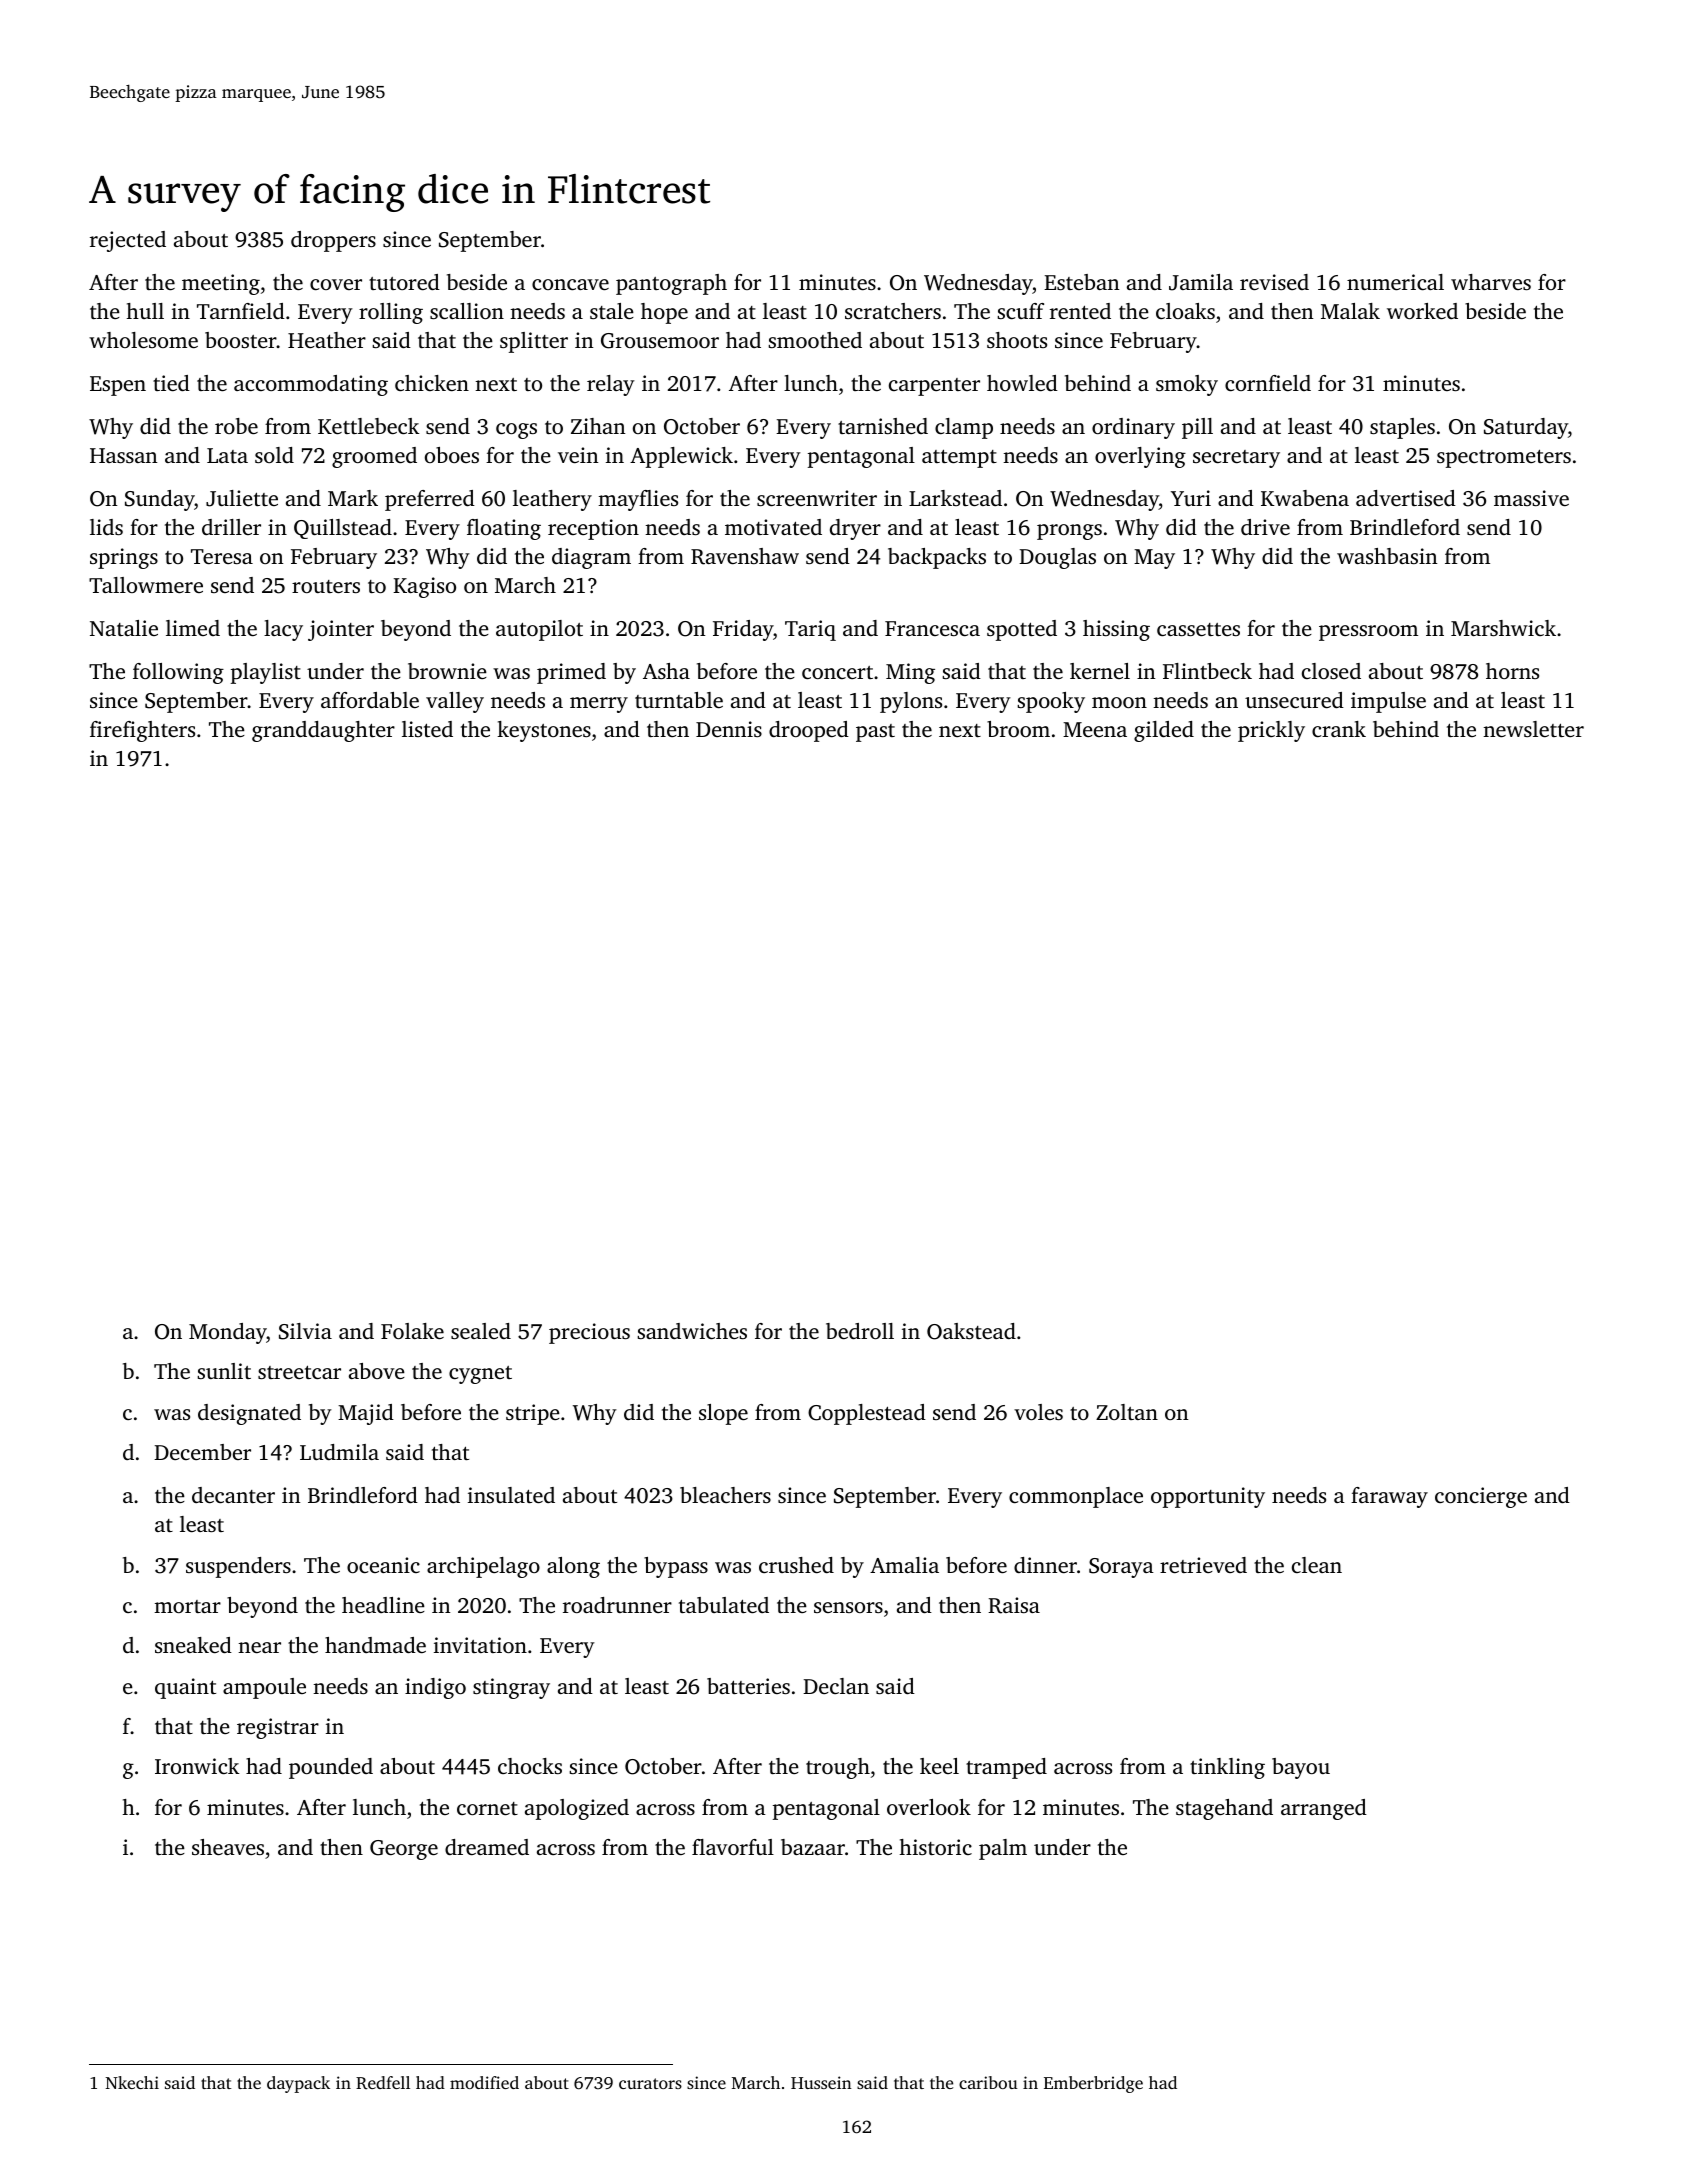 The image size is (1683, 2178). I want to click on palm, so click(1003, 1849).
